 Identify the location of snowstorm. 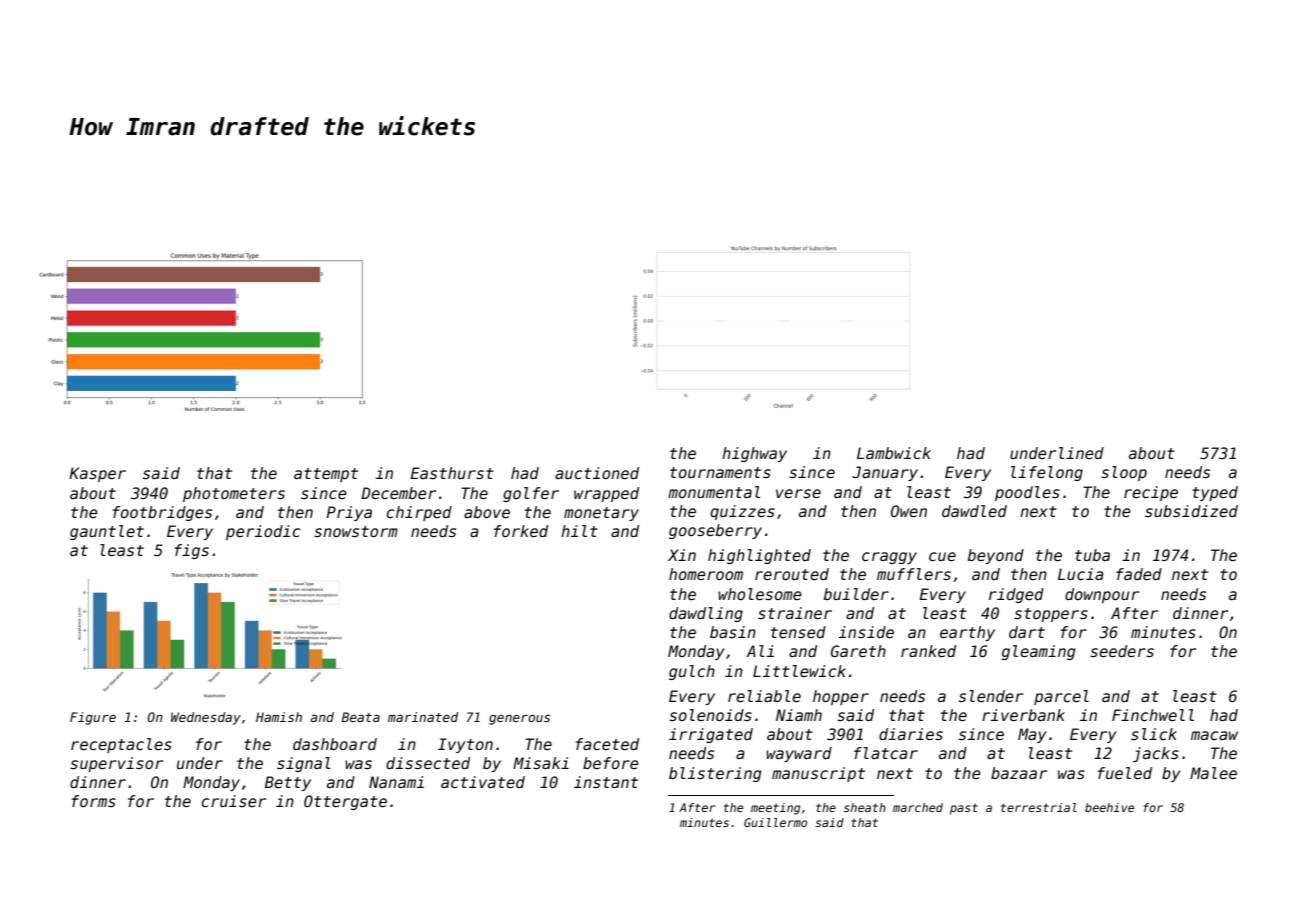
(356, 532).
